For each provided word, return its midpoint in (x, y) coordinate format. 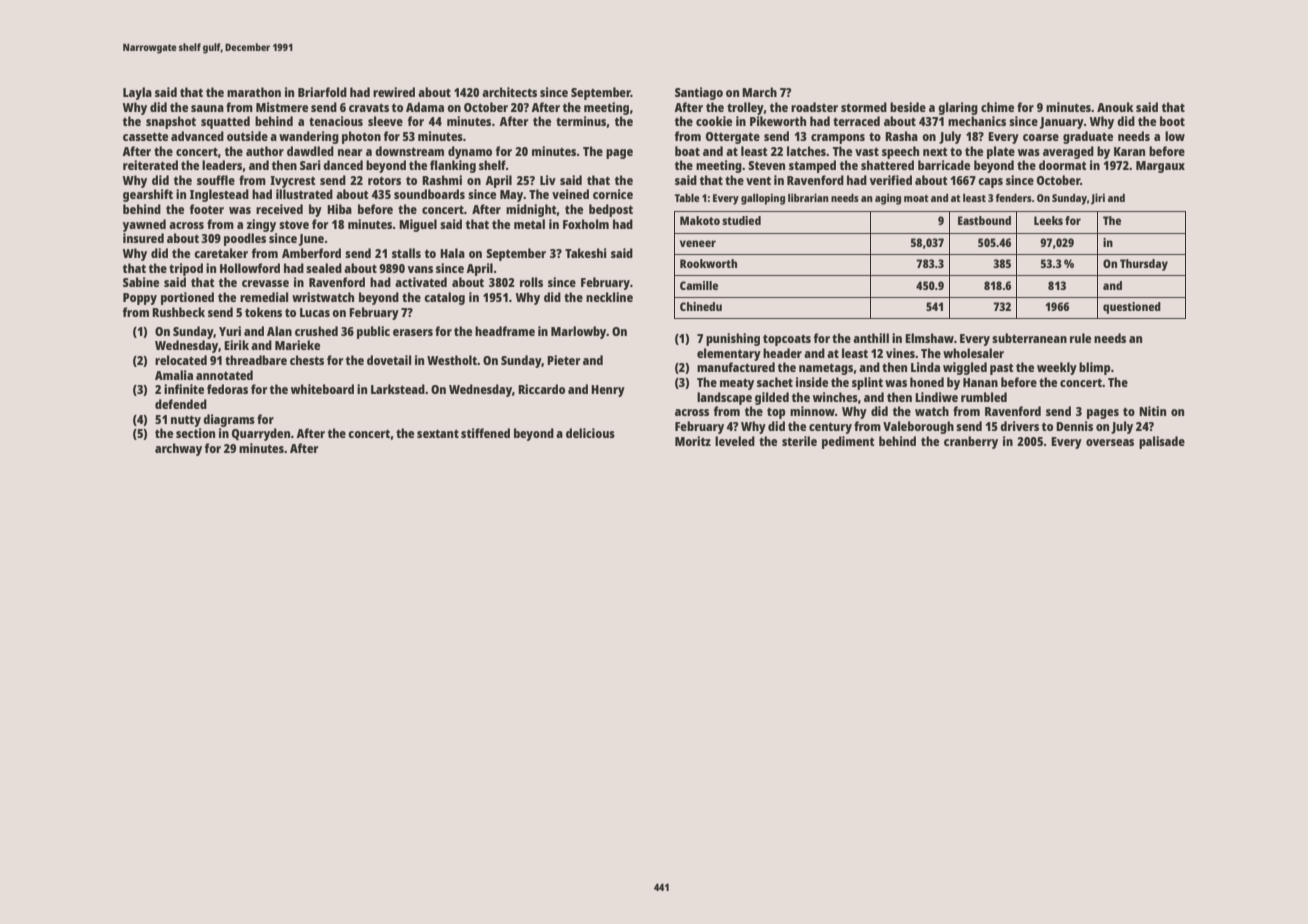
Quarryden (261, 434)
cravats (369, 107)
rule (1080, 338)
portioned (187, 298)
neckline (609, 297)
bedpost (611, 210)
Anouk (1115, 107)
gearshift (148, 195)
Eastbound (984, 220)
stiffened (485, 433)
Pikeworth (778, 121)
